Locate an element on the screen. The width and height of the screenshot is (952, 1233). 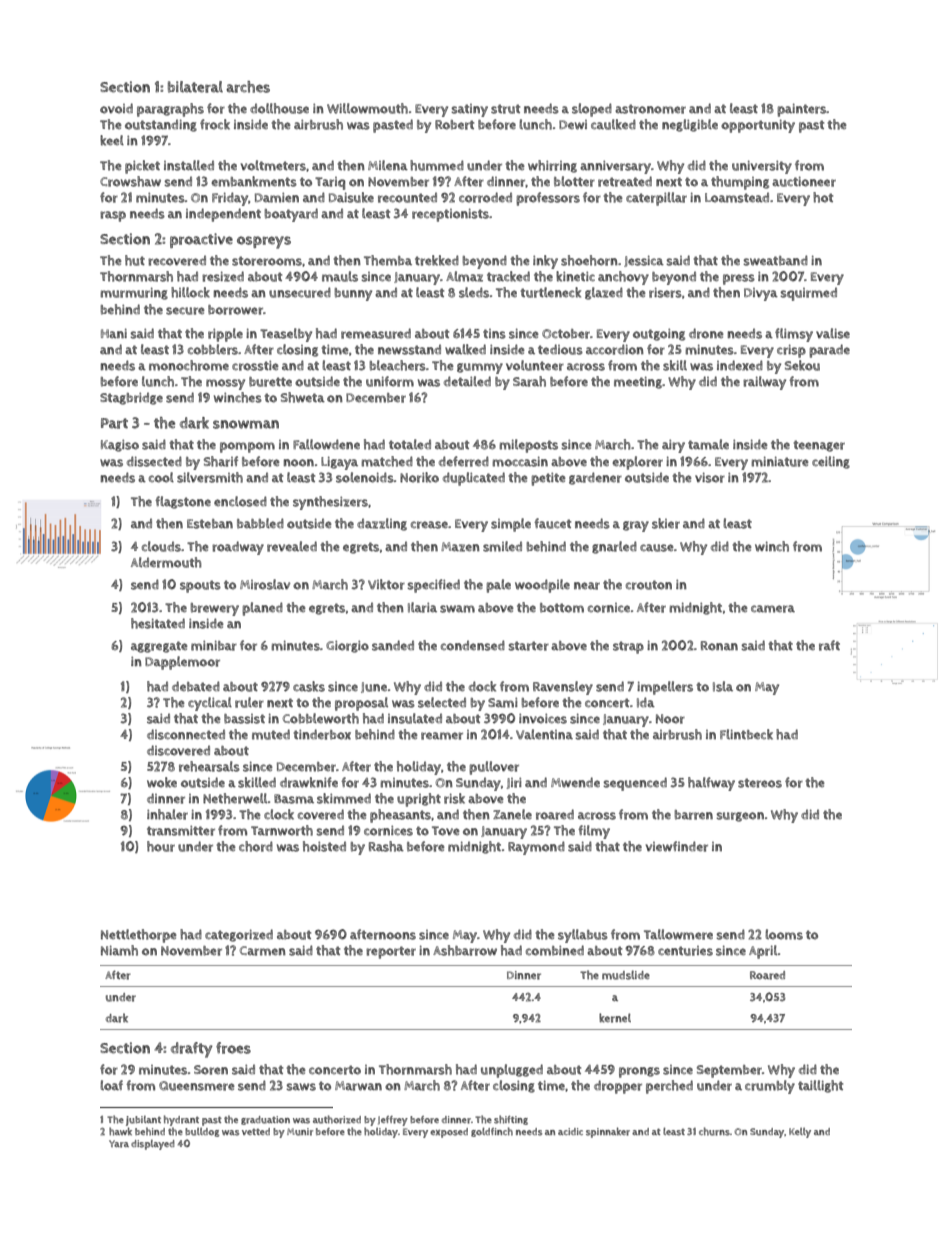
disconnected is located at coordinates (186, 734).
